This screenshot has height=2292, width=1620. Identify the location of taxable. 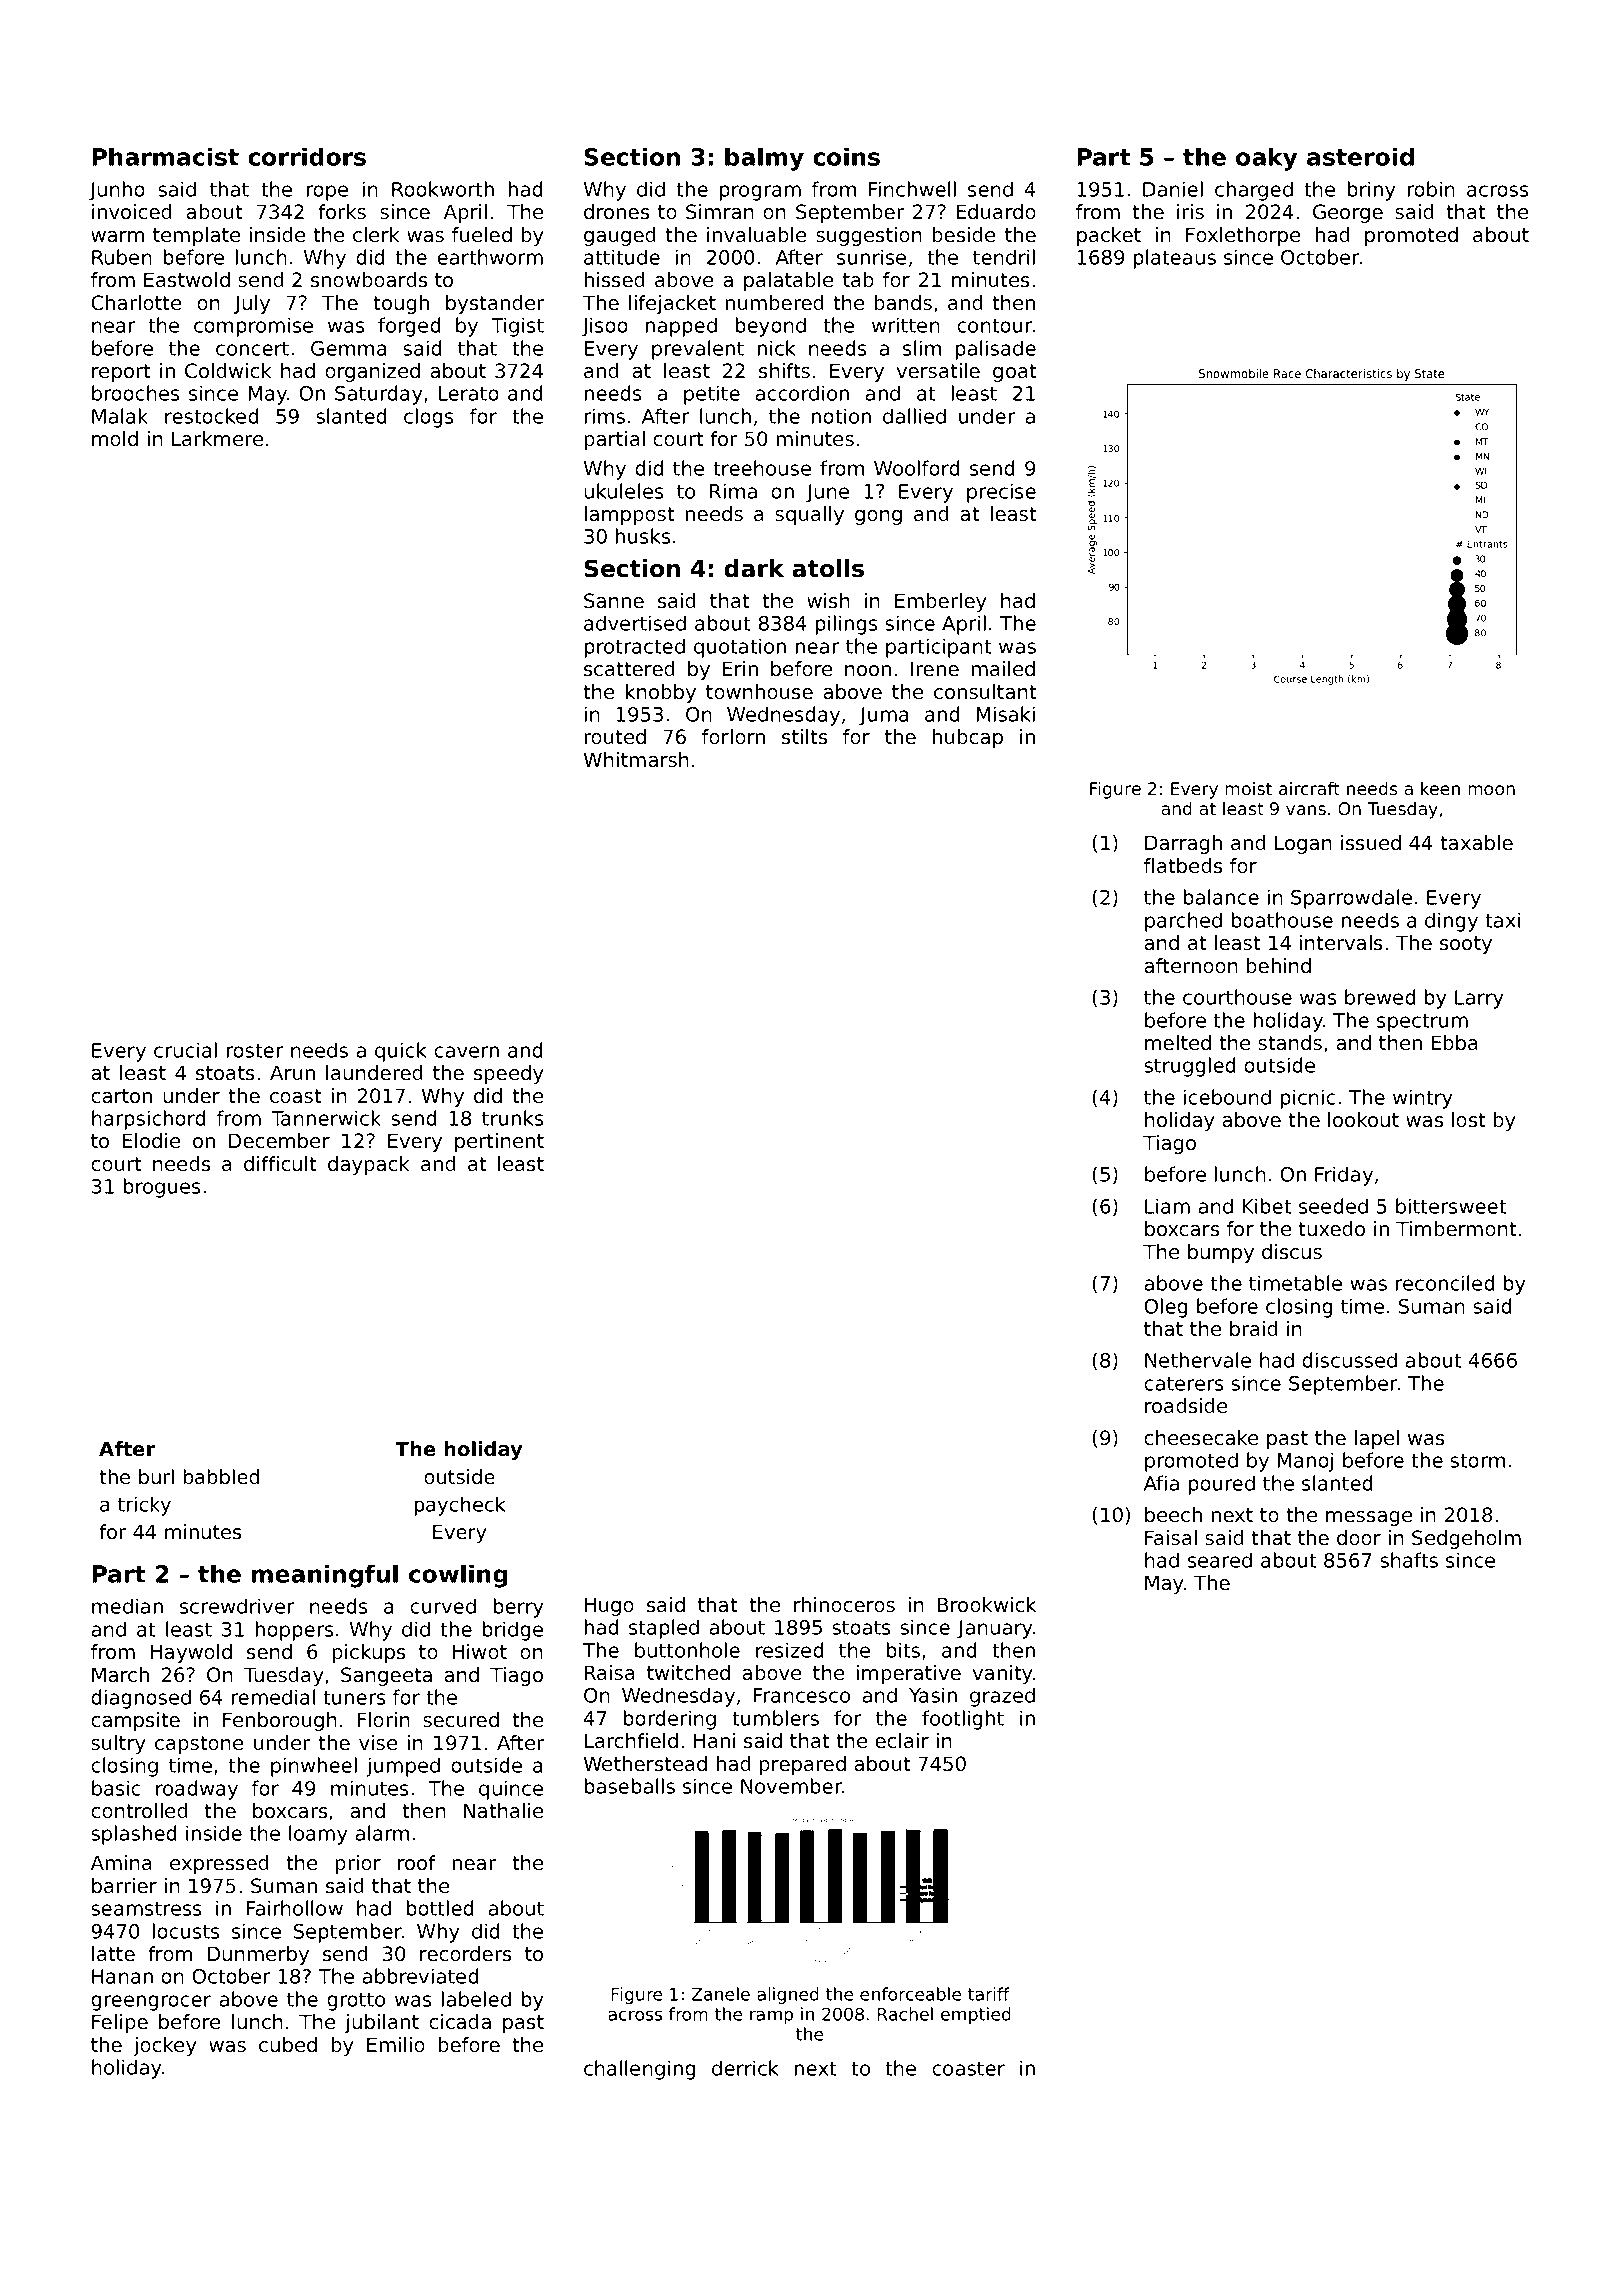
(1476, 843).
